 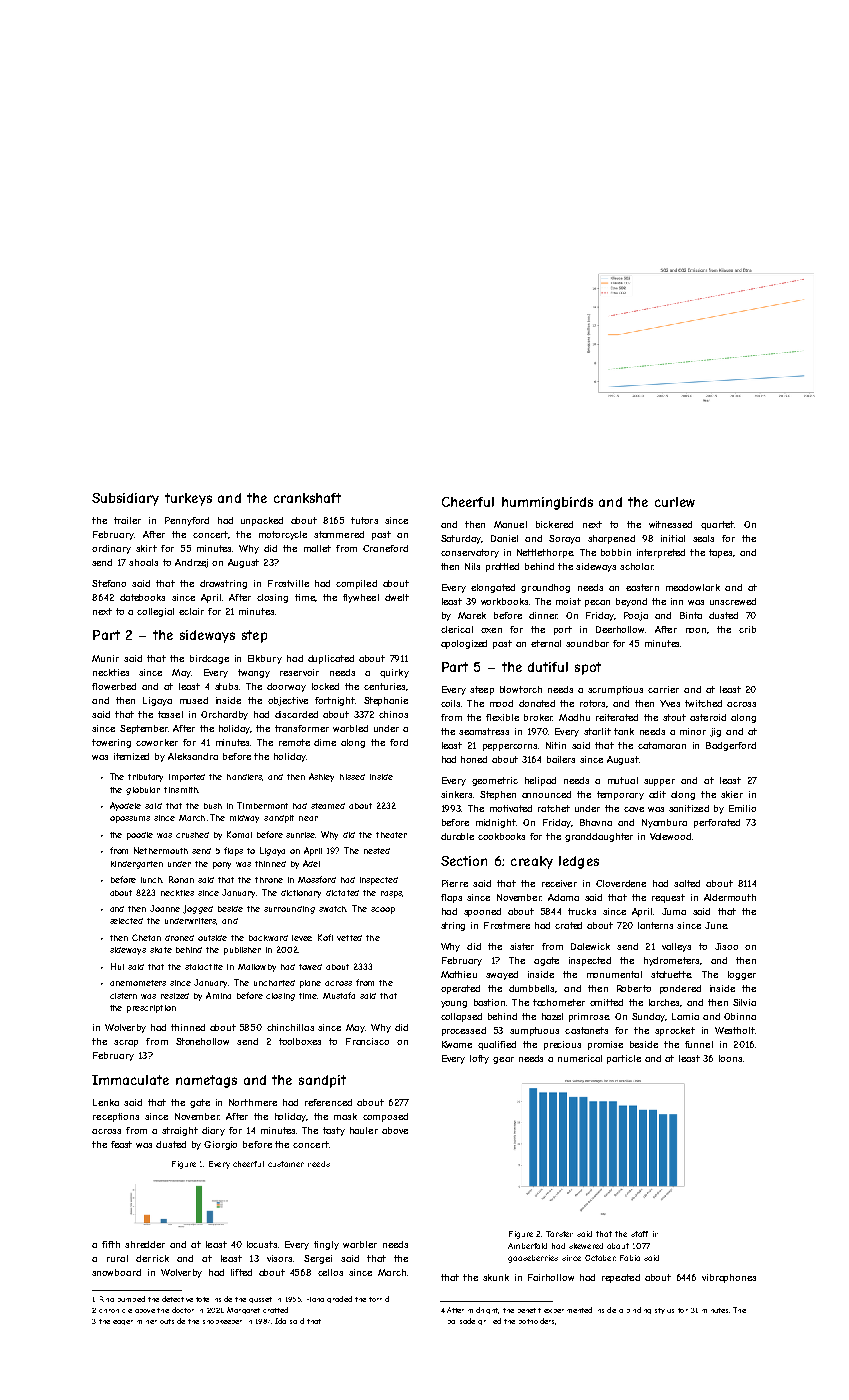 I want to click on Pierre, so click(x=455, y=883).
